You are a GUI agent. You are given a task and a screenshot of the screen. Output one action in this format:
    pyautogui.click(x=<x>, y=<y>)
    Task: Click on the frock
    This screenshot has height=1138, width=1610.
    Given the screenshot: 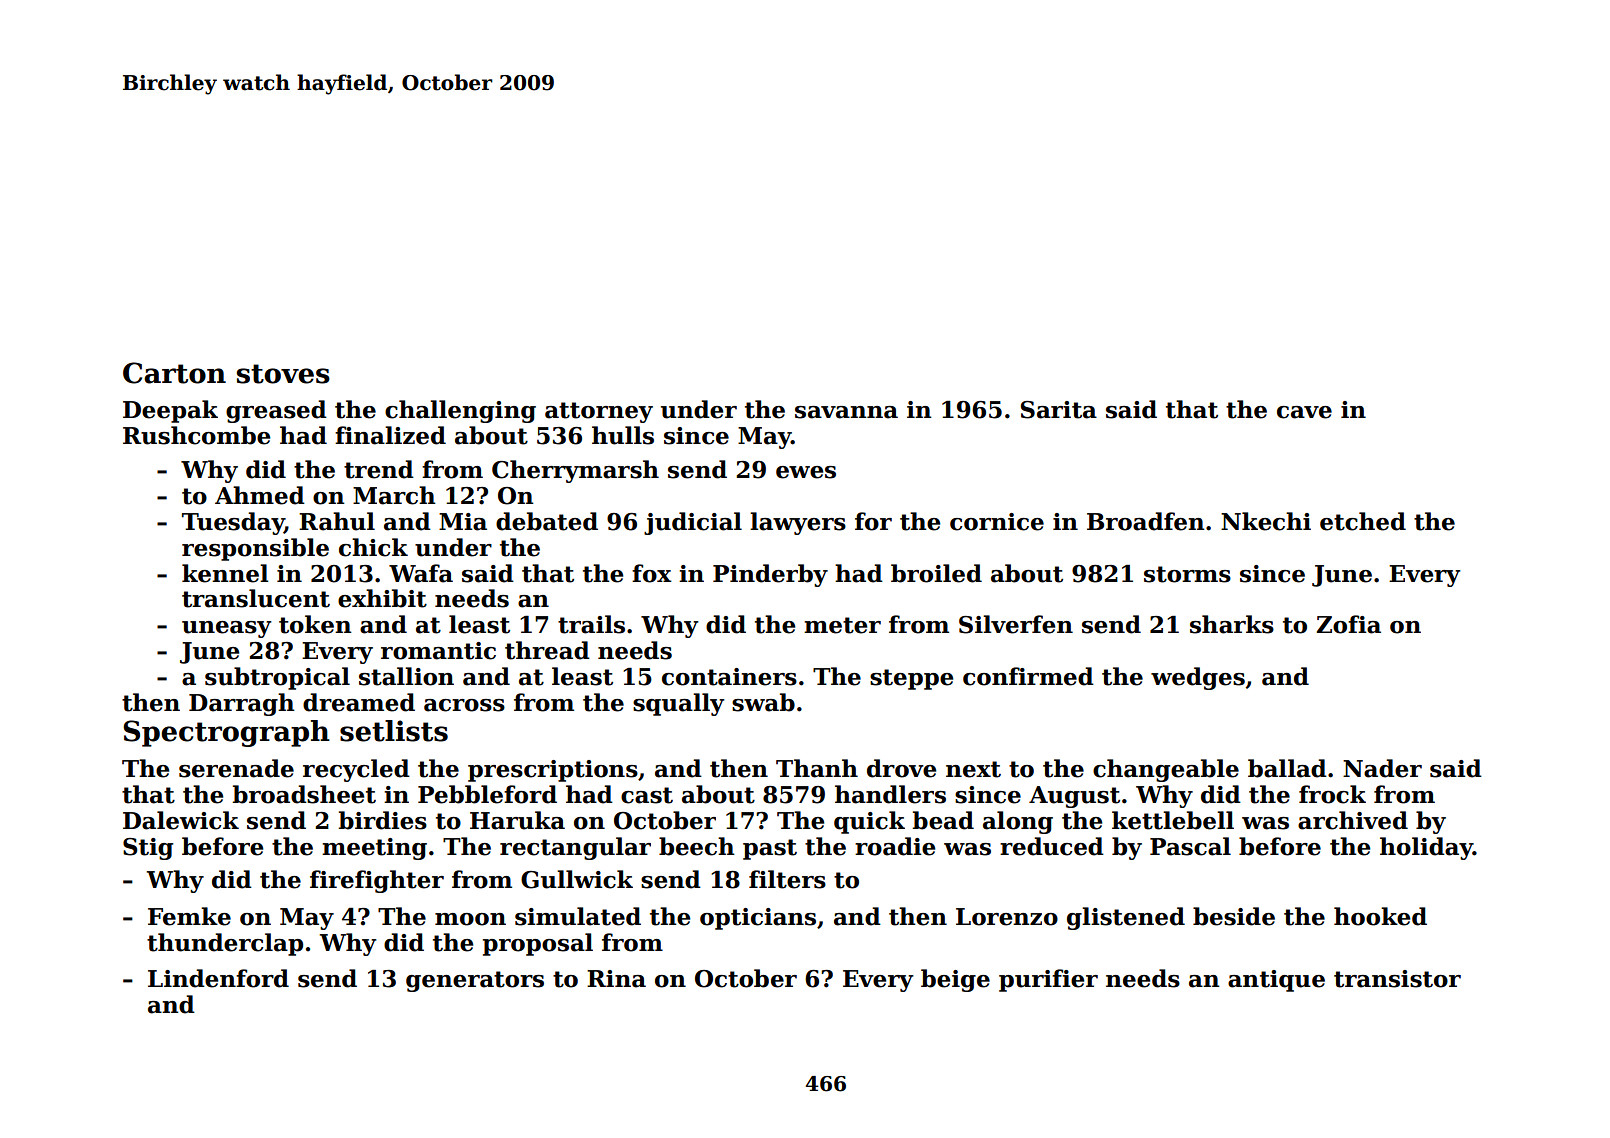 What is the action you would take?
    pyautogui.click(x=1332, y=794)
